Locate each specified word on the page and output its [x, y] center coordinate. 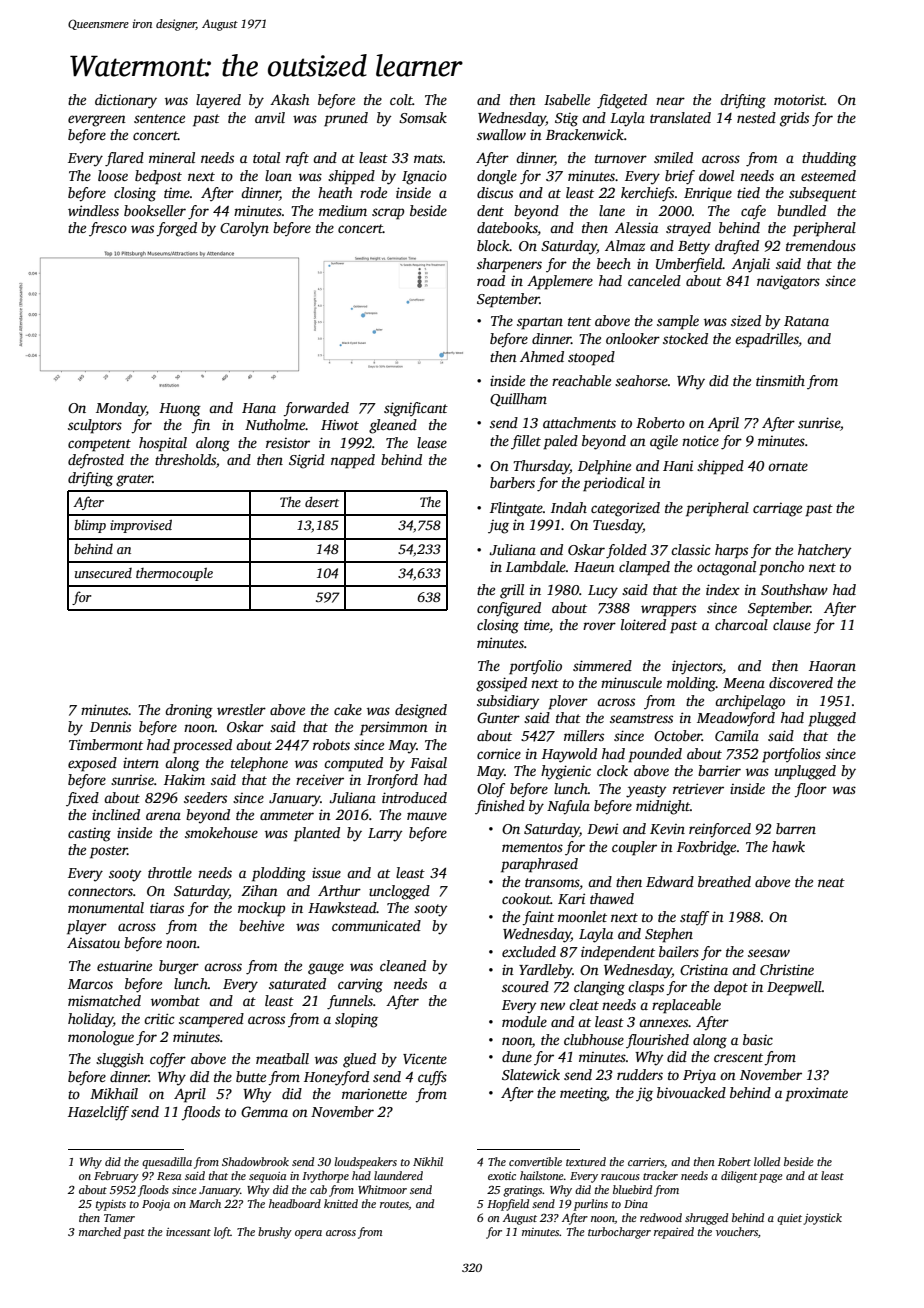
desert [322, 501]
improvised [141, 526]
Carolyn [244, 229]
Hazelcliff [98, 1113]
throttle [170, 872]
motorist [799, 99]
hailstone [542, 1175]
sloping [356, 1020]
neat [831, 882]
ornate [788, 466]
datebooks [507, 229]
